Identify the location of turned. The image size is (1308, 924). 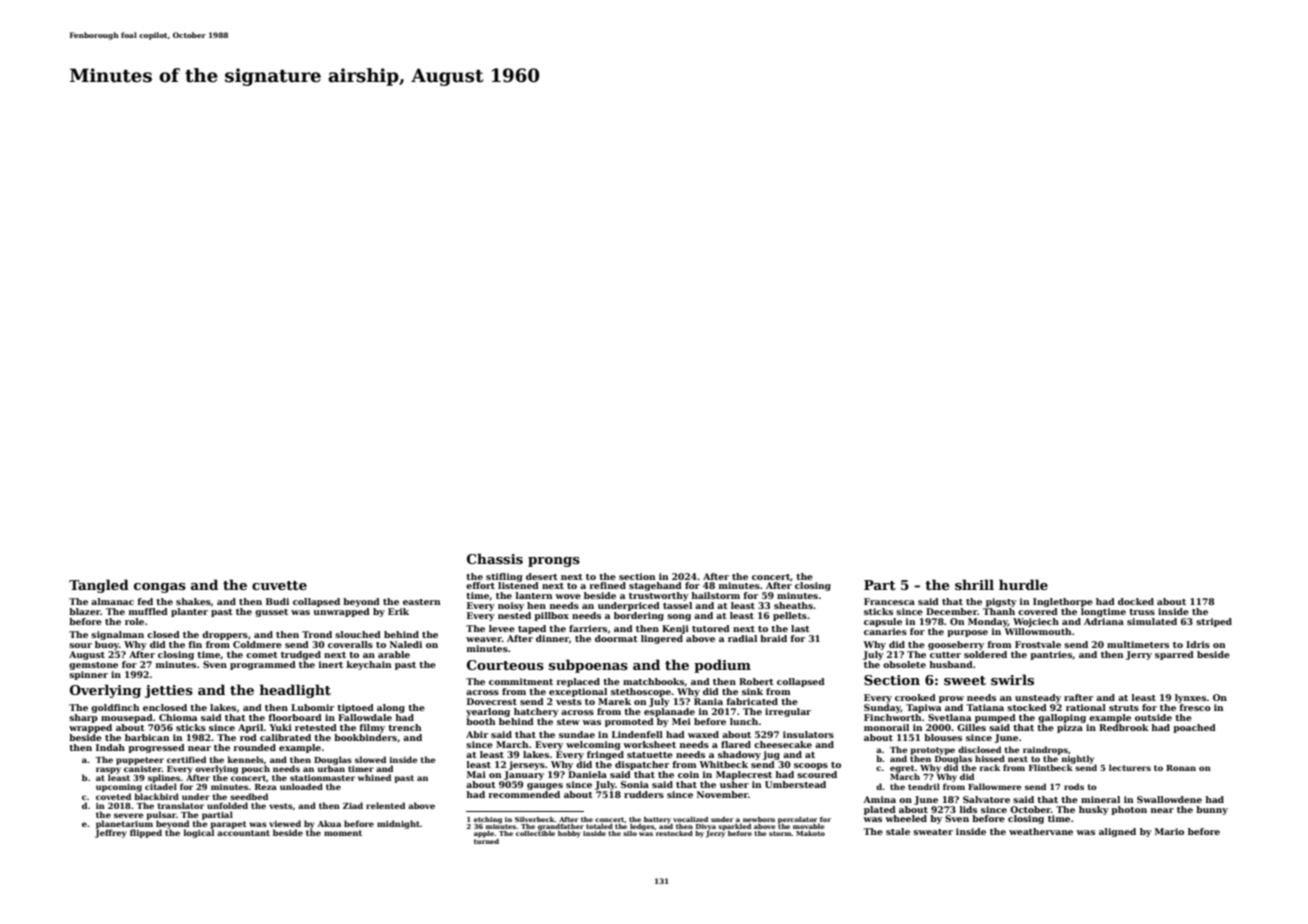
(486, 841).
